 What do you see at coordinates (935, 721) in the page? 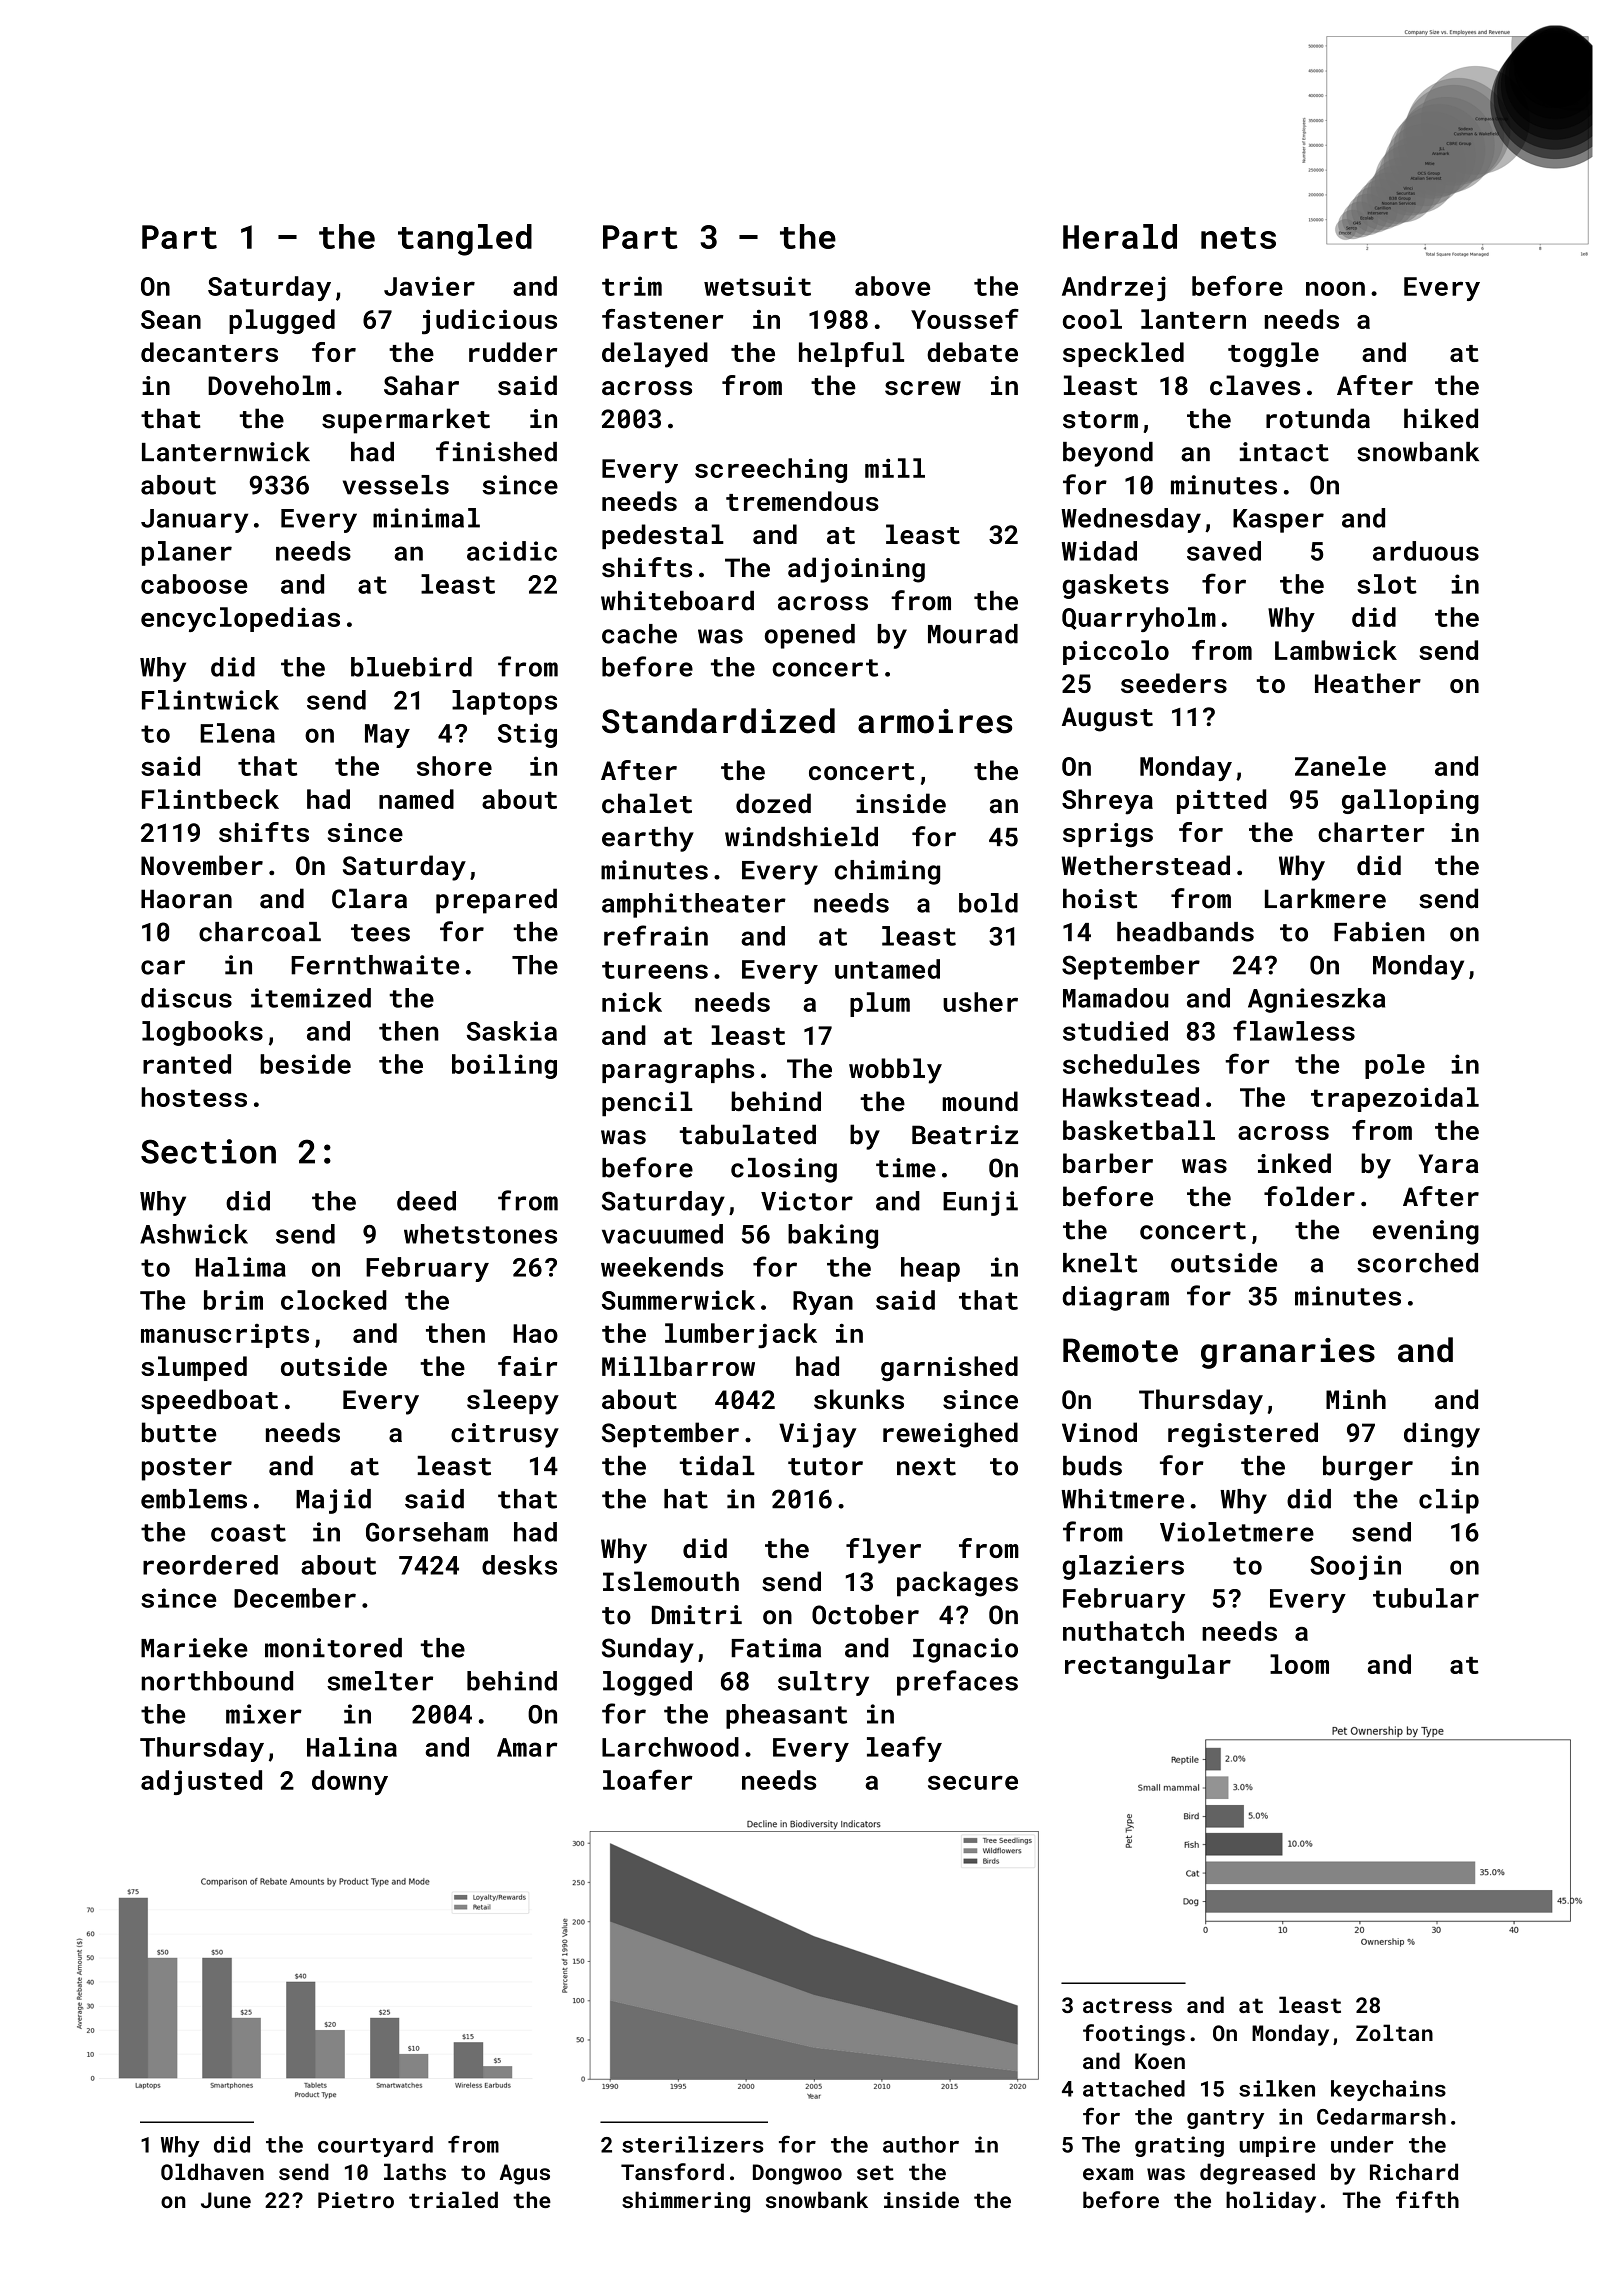
I see `armoires` at bounding box center [935, 721].
